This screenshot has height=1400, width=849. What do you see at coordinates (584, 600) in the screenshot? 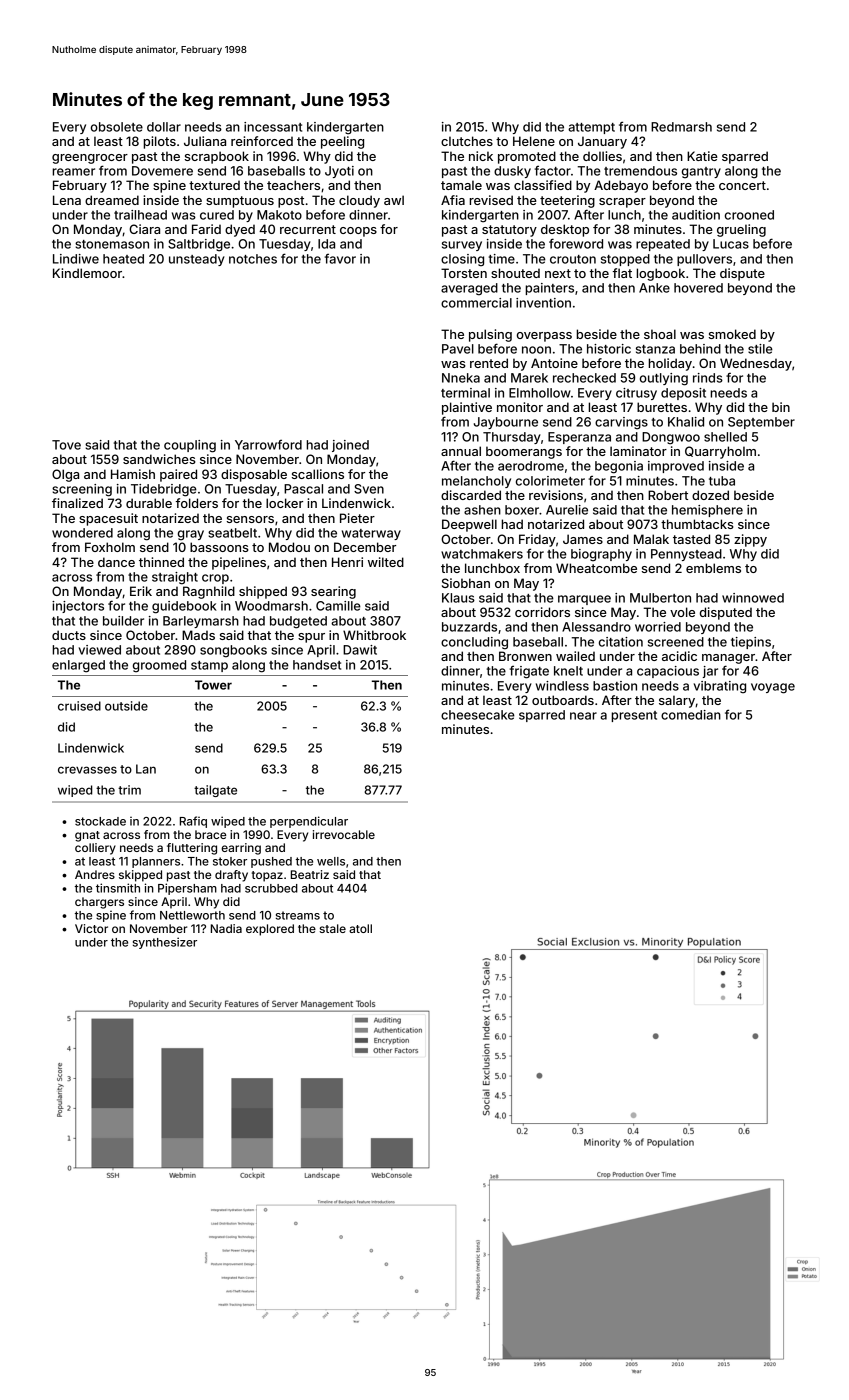
I see `marquee` at bounding box center [584, 600].
